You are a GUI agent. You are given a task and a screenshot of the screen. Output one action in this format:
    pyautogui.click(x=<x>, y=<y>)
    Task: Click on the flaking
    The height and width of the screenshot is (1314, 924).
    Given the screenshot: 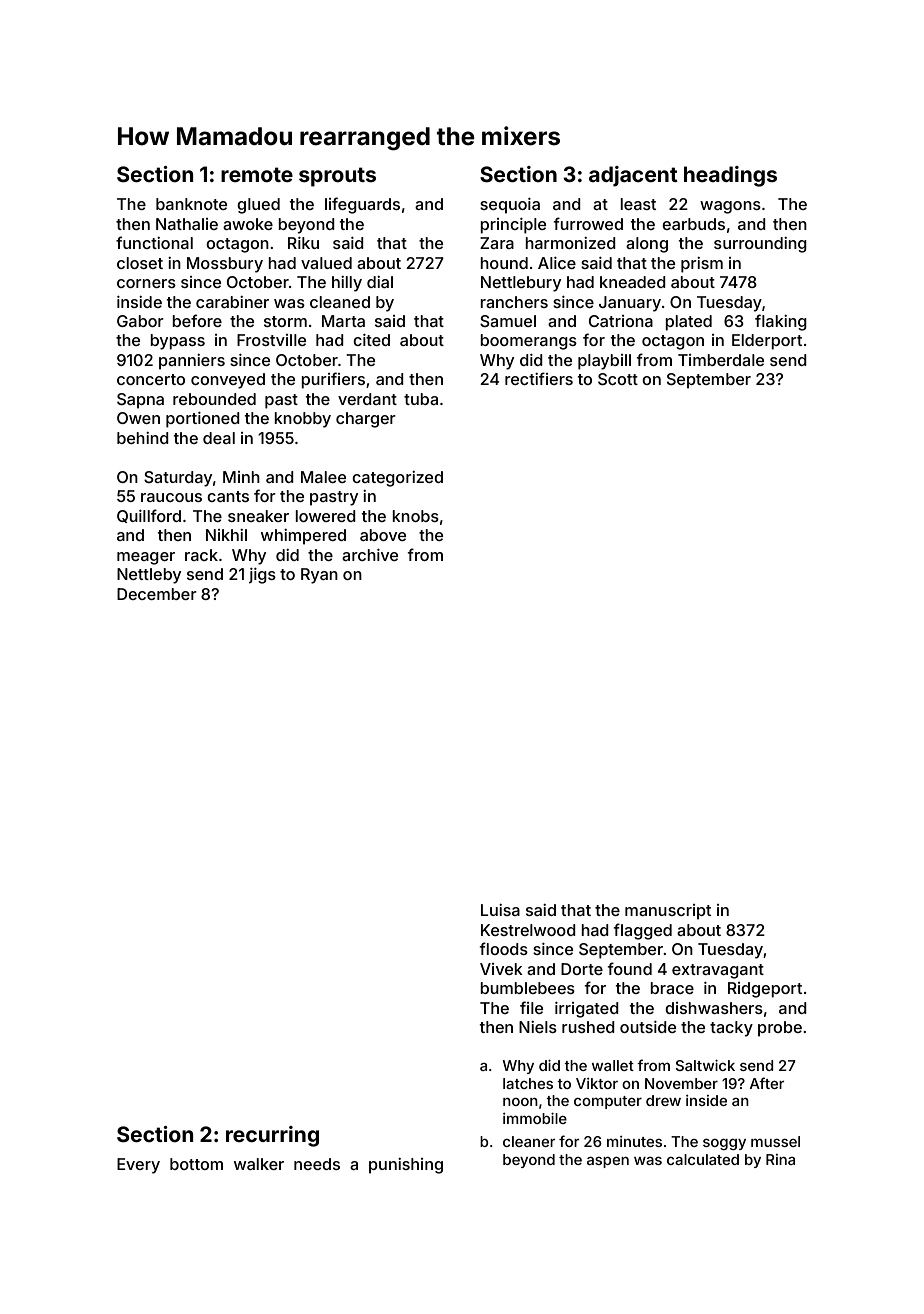 What is the action you would take?
    pyautogui.click(x=781, y=322)
